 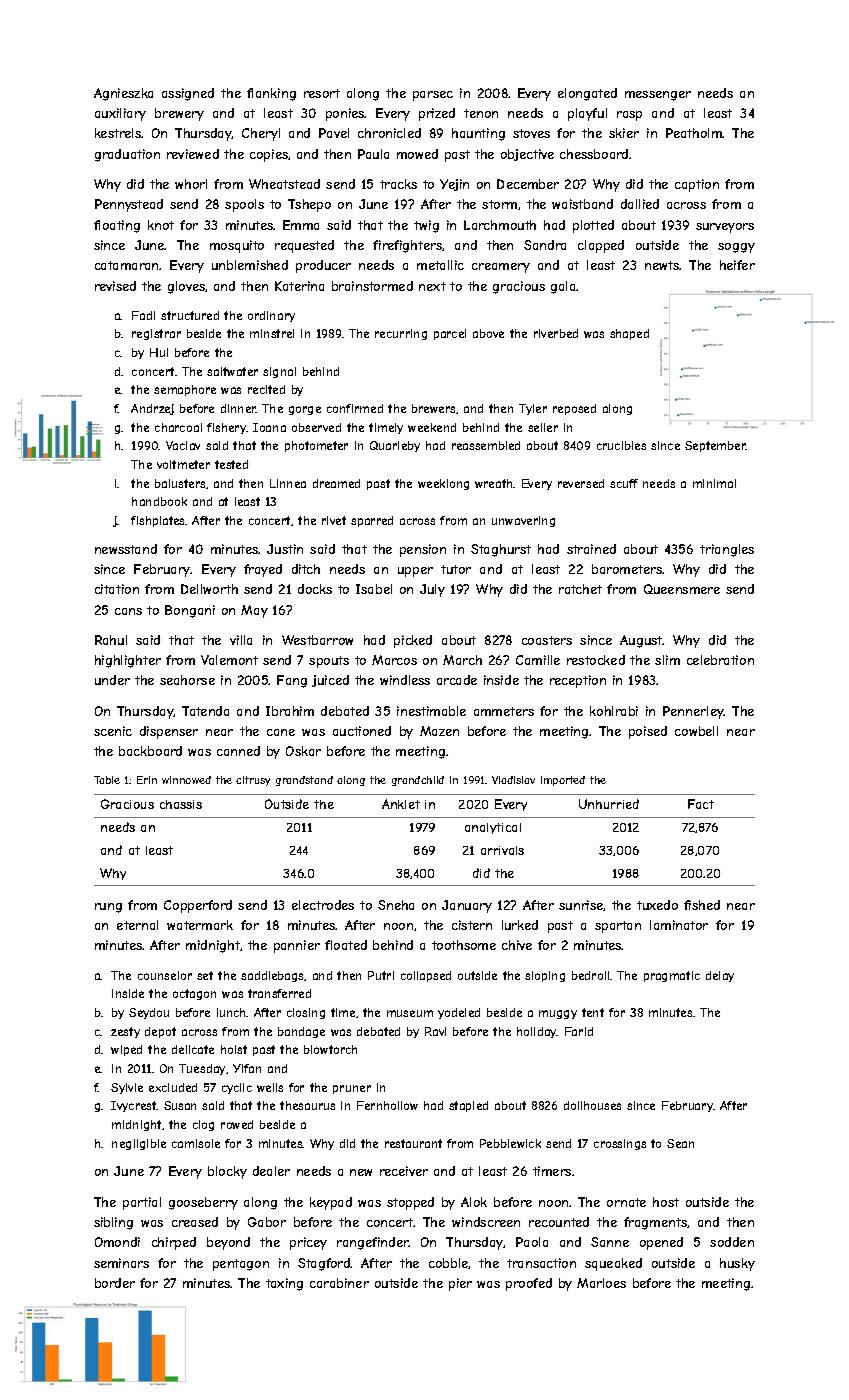 I want to click on creased, so click(x=195, y=1222).
